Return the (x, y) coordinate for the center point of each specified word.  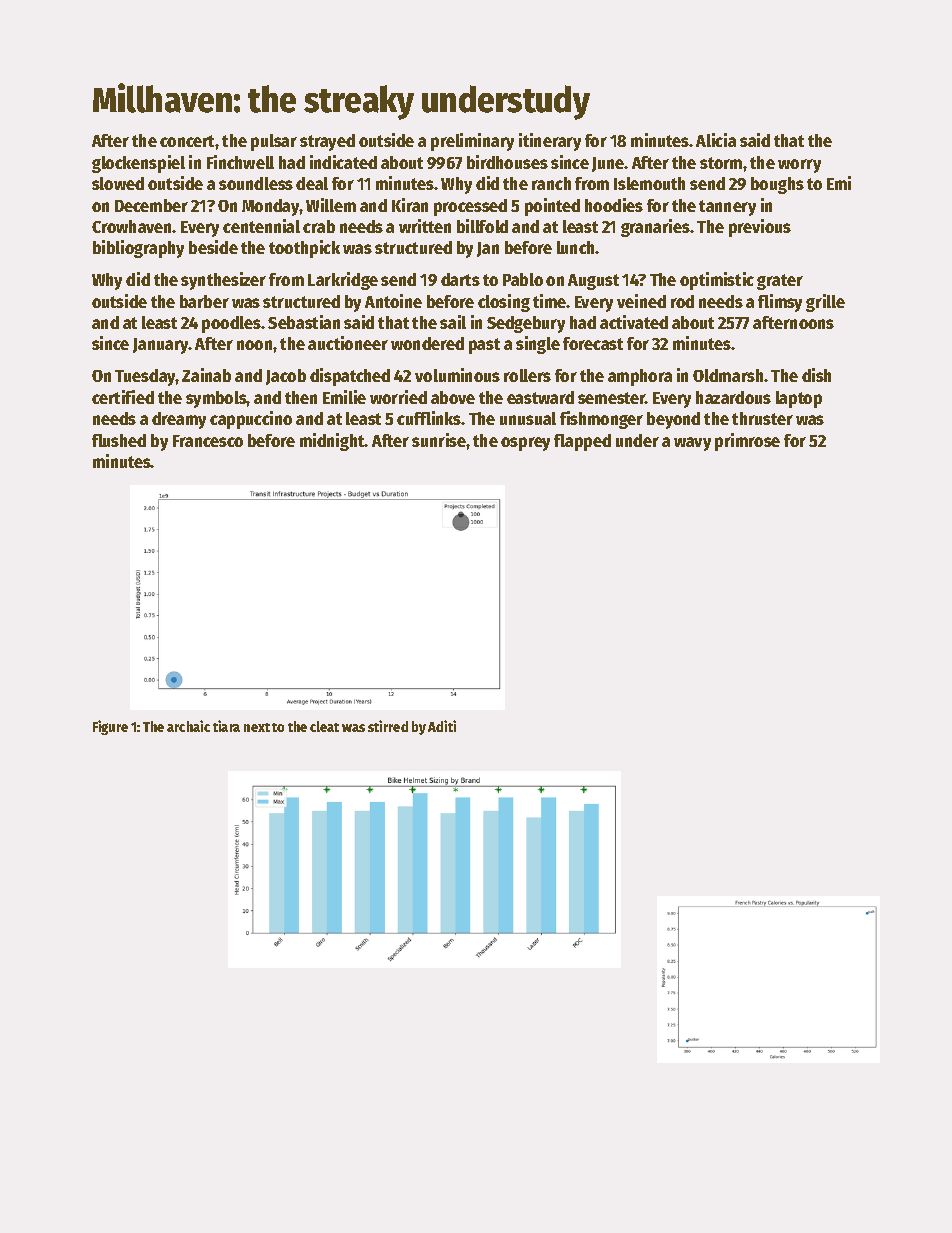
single (538, 345)
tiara (226, 726)
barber (204, 301)
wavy (692, 444)
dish (816, 375)
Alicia (716, 140)
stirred (388, 726)
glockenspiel (138, 164)
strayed (327, 142)
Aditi (442, 726)
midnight (332, 442)
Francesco (208, 441)
